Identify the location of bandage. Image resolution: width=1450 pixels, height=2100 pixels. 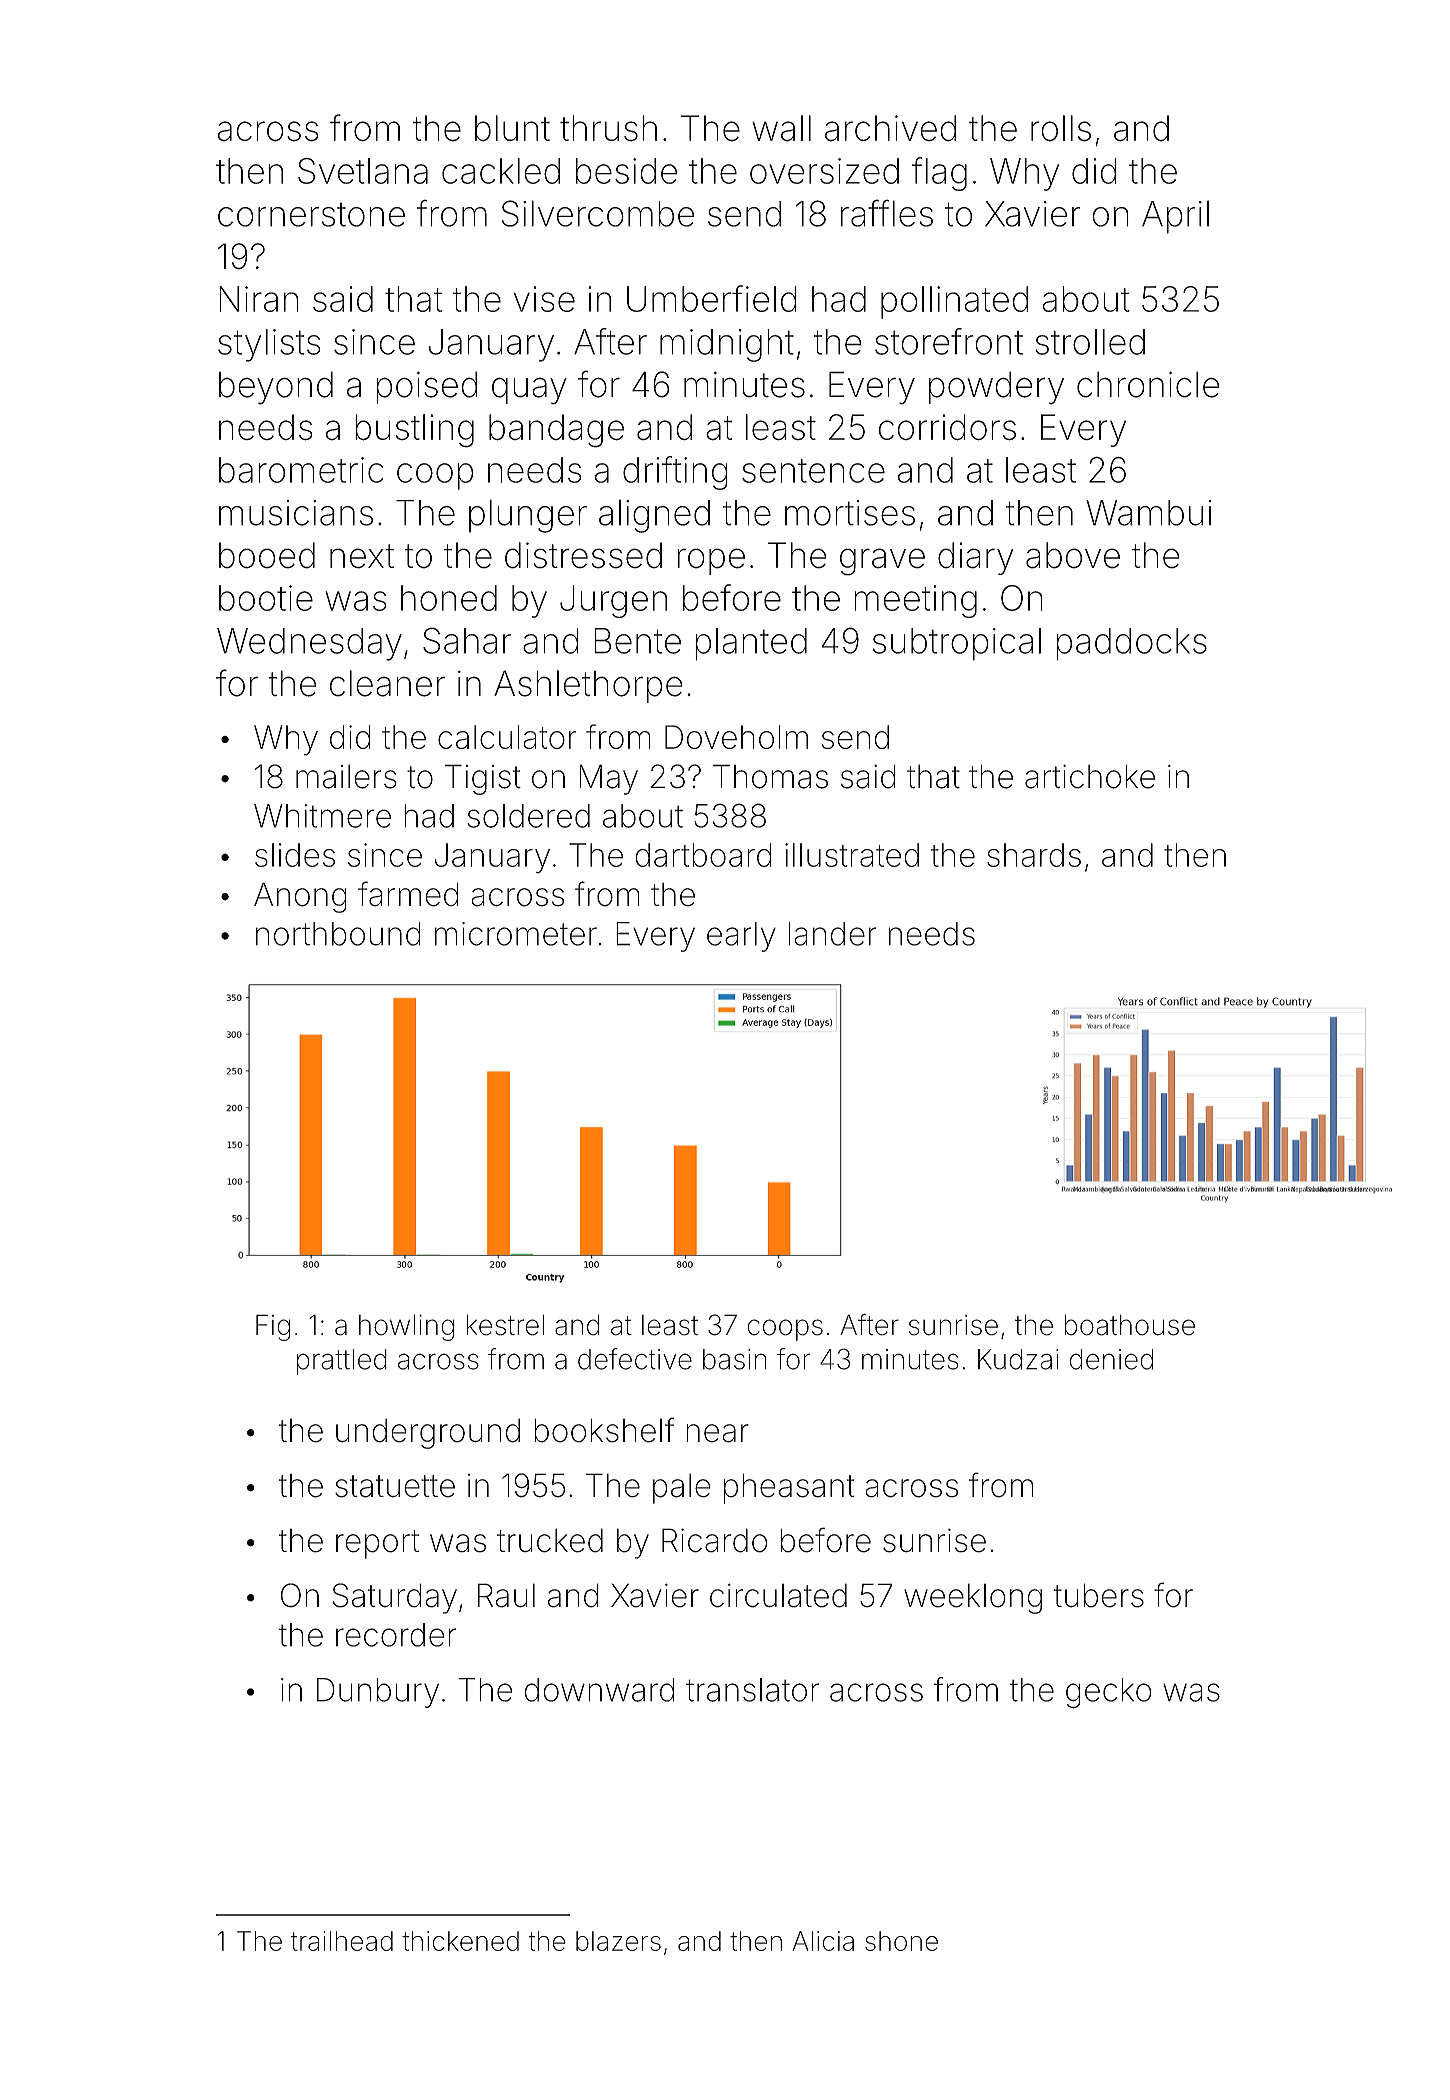
(556, 431).
